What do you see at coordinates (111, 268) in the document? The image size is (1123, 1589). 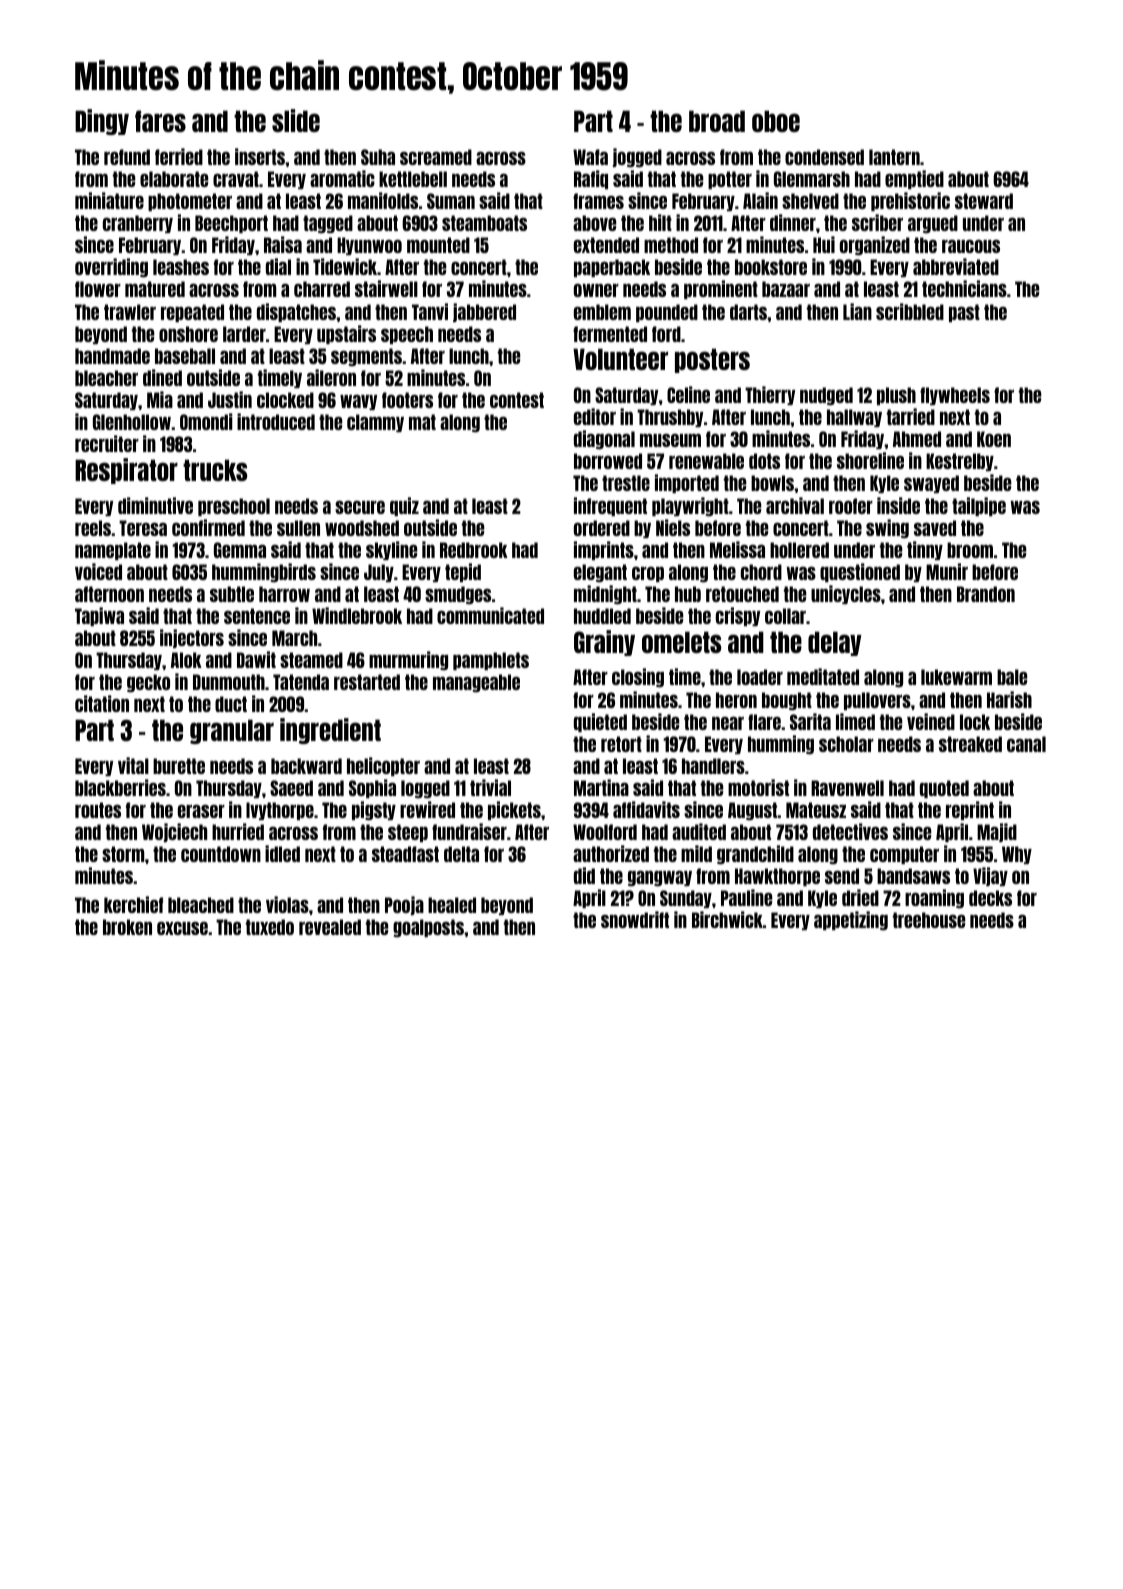 I see `overriding` at bounding box center [111, 268].
